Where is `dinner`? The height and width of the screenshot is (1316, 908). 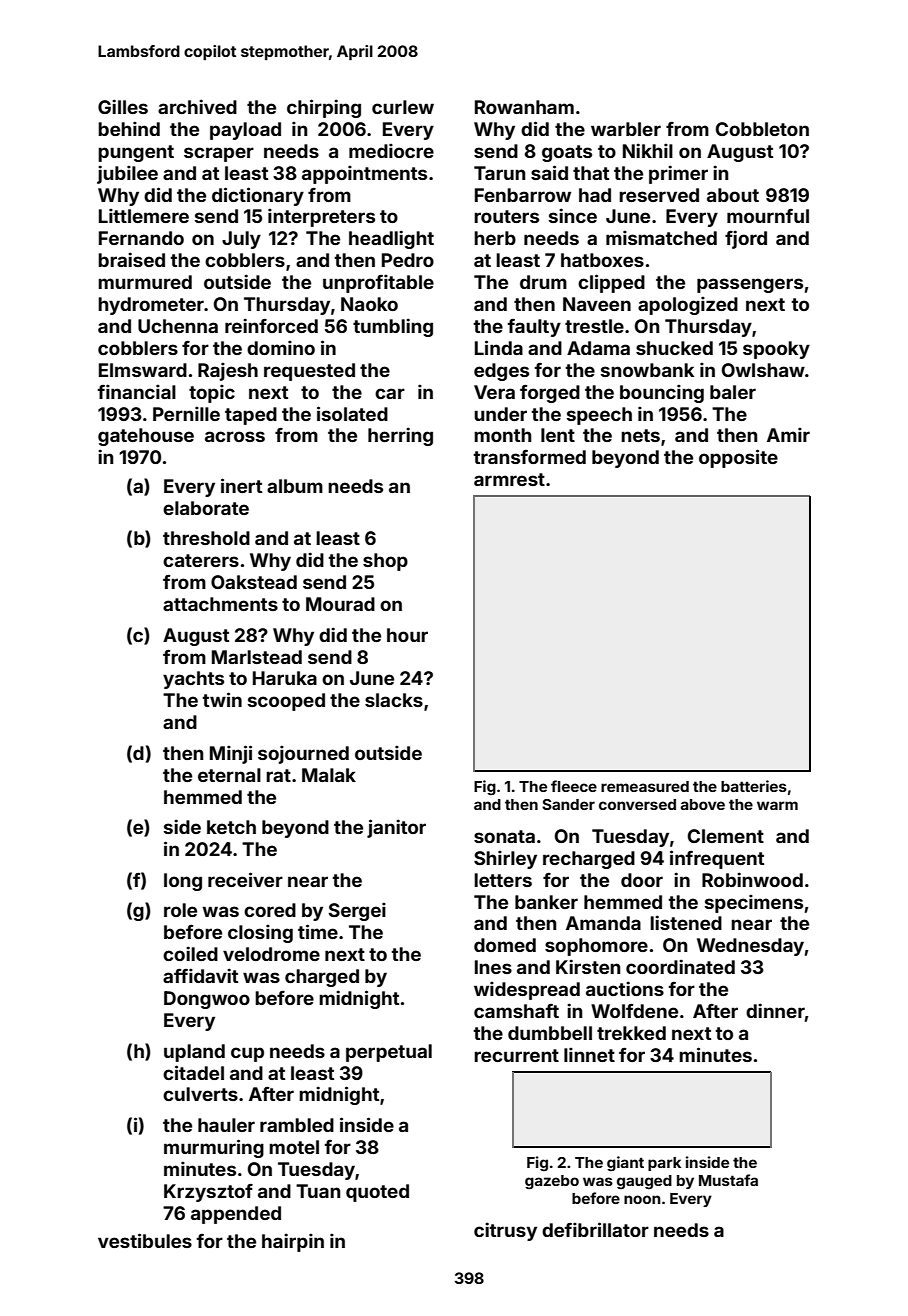 dinner is located at coordinates (775, 1010).
